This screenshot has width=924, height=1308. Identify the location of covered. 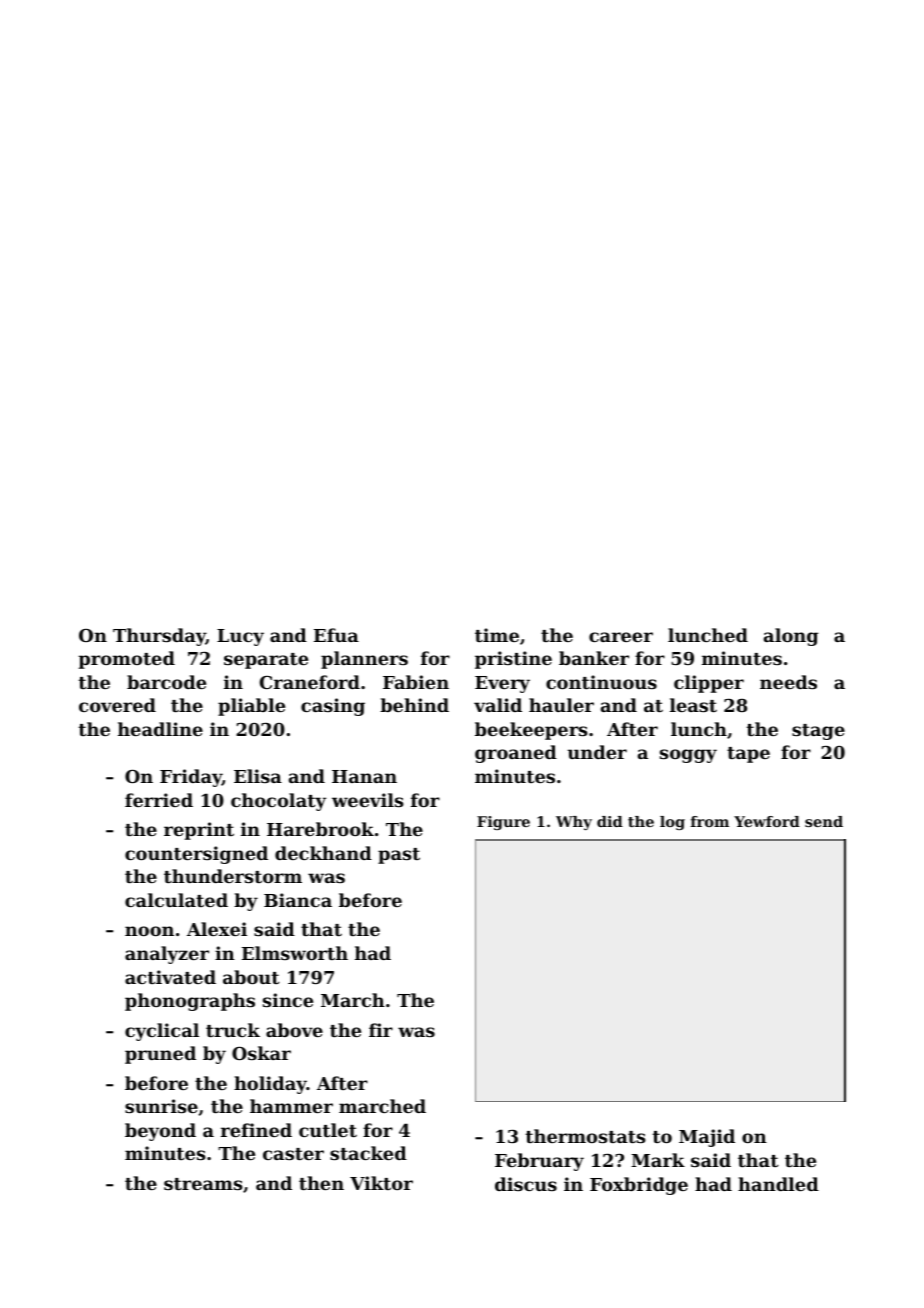
(117, 705).
